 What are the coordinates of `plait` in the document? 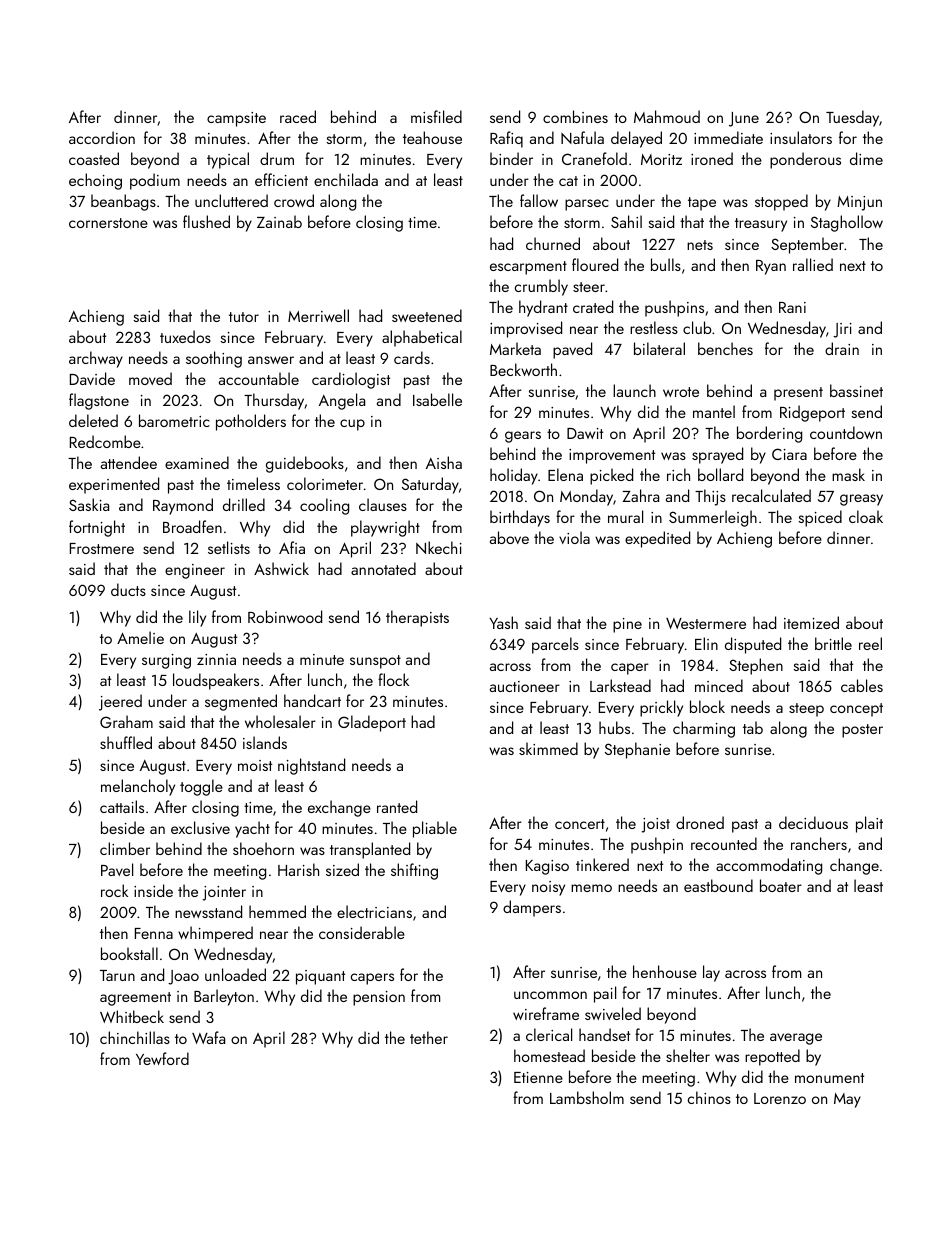 It's located at (869, 824).
